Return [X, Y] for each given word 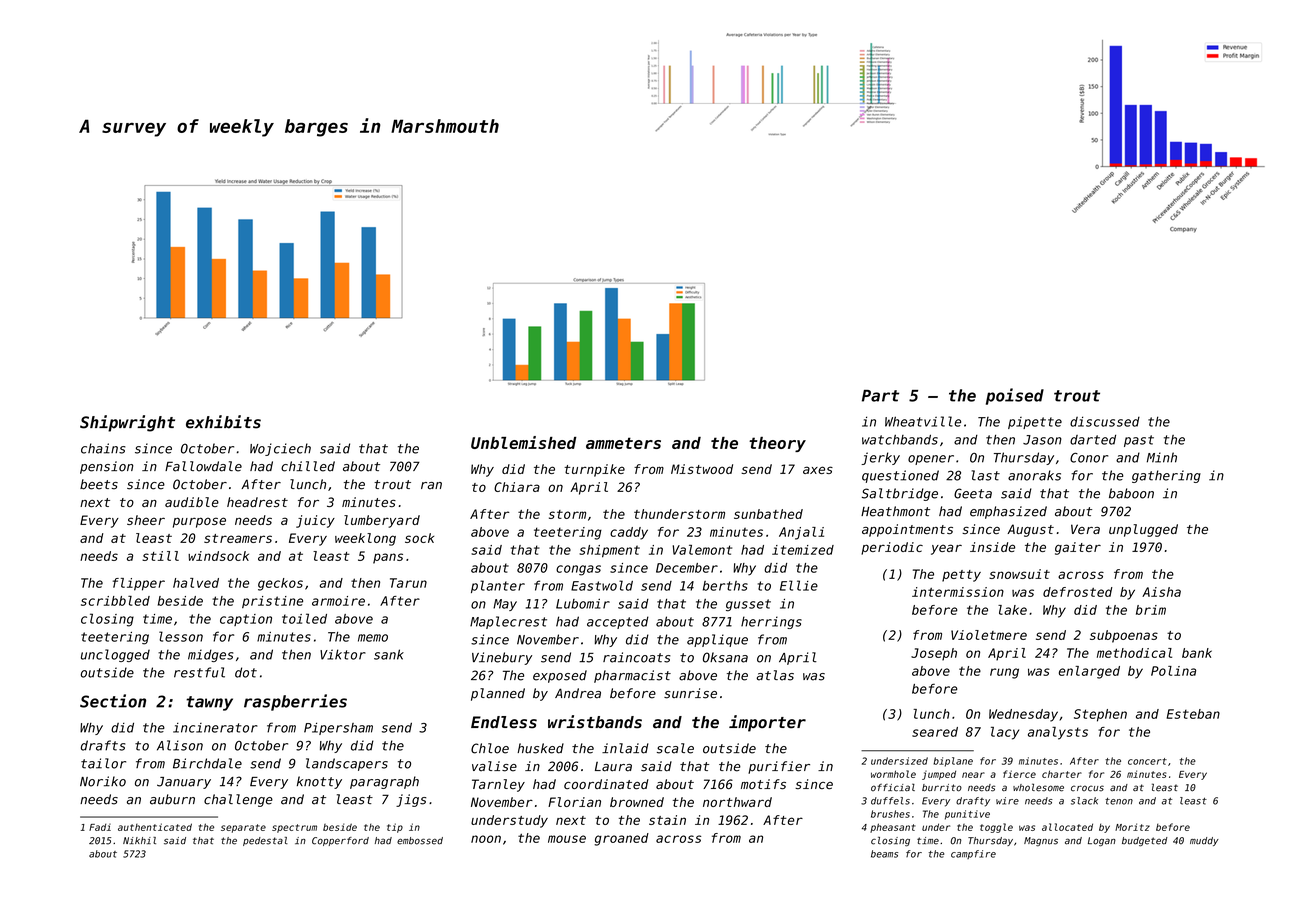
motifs [763, 784]
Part [880, 396]
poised [1015, 396]
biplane [953, 762]
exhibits [223, 422]
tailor [103, 763]
